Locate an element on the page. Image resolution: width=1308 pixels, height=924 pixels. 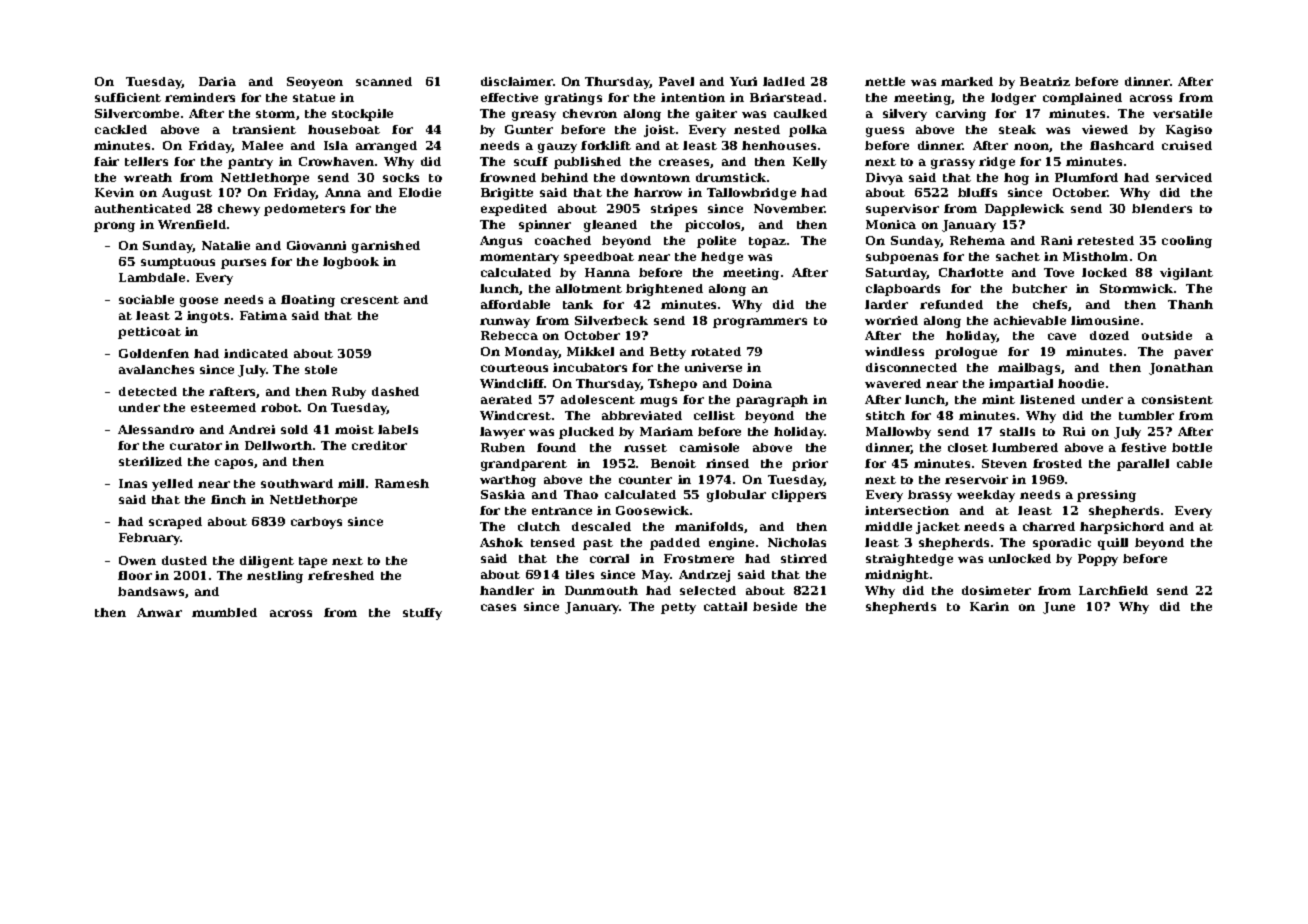
Doina is located at coordinates (752, 383).
